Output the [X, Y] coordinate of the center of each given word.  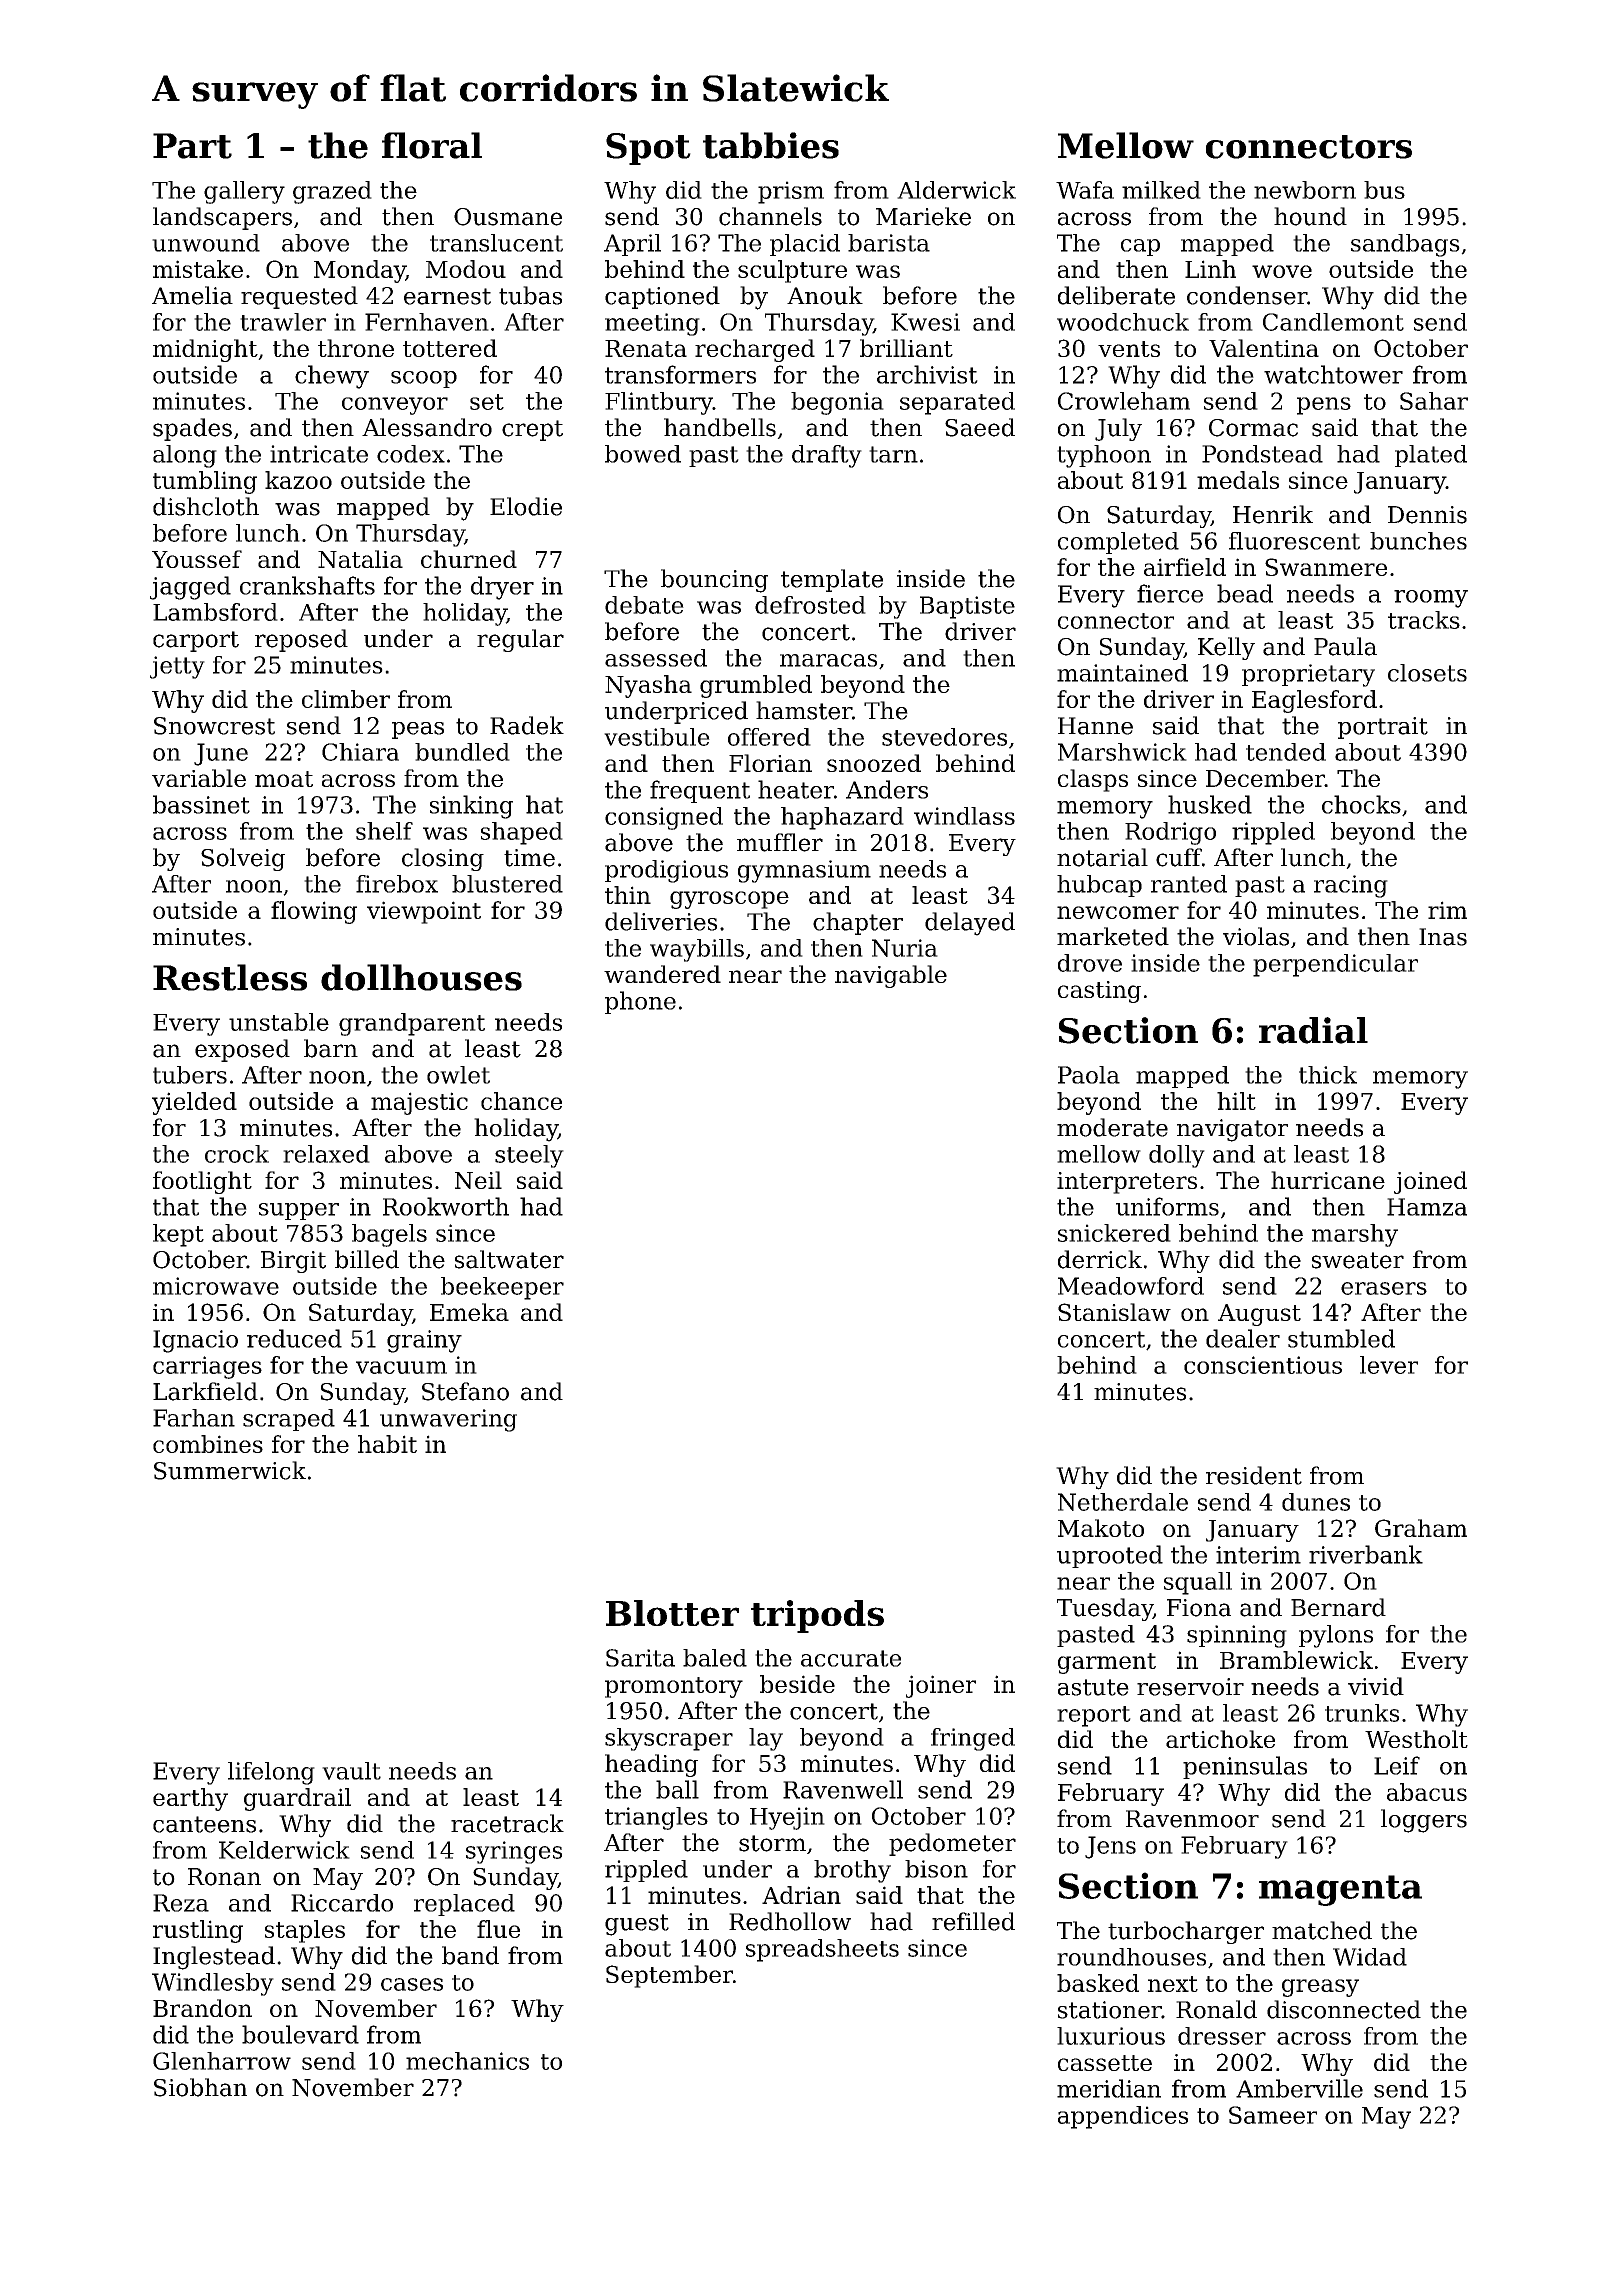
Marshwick [1122, 752]
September [669, 1976]
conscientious [1263, 1365]
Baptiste [967, 607]
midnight [205, 350]
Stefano [465, 1391]
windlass [964, 816]
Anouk [825, 295]
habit [387, 1444]
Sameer [1273, 2115]
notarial [1102, 857]
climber [346, 699]
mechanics [467, 2061]
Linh [1210, 269]
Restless [230, 977]
